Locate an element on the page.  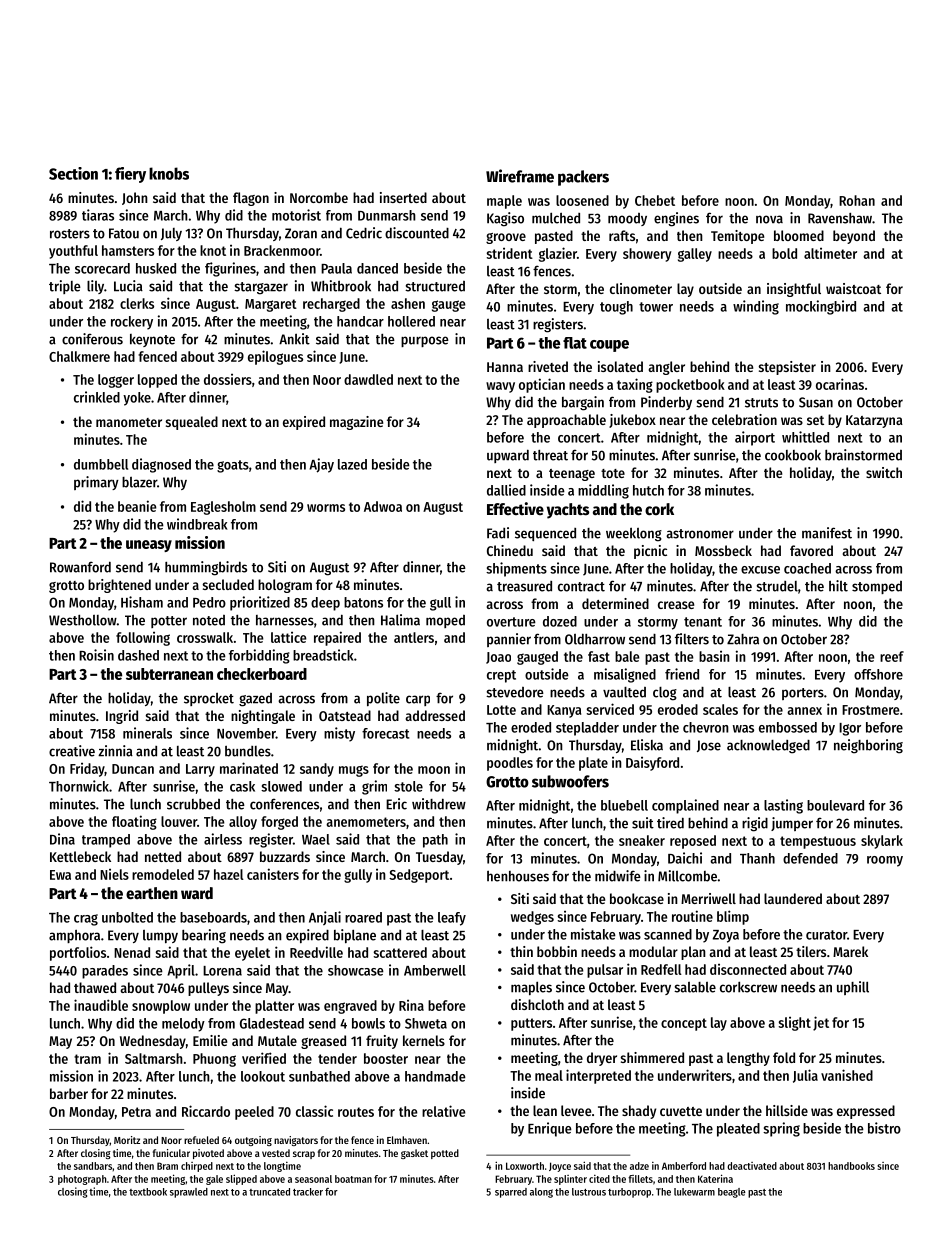
midwife is located at coordinates (618, 876).
